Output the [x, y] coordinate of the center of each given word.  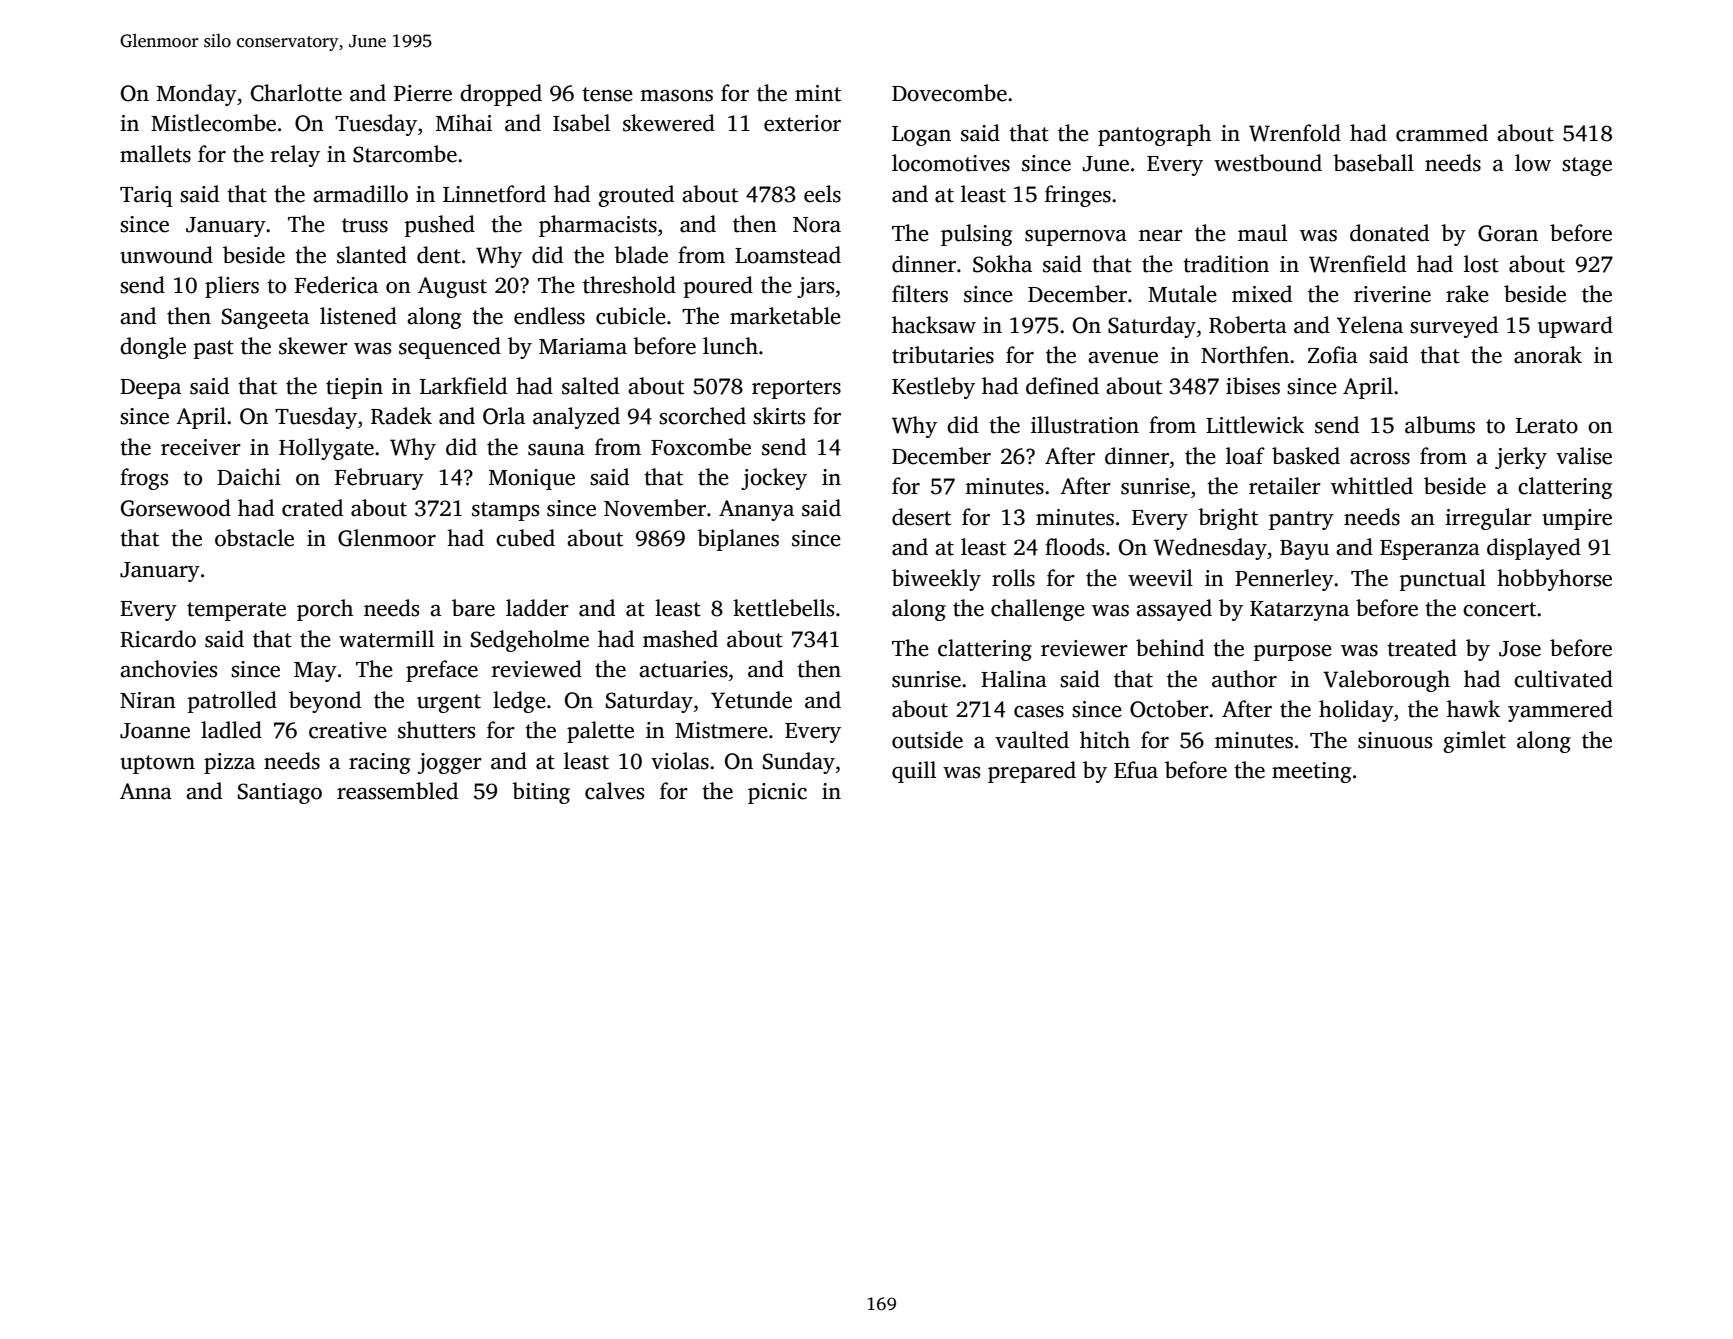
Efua [1136, 770]
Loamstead [788, 255]
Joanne [155, 731]
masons [676, 96]
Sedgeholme [530, 641]
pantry [1301, 520]
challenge [1038, 610]
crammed [1442, 133]
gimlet [1474, 742]
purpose [1292, 653]
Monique [532, 479]
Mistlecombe [213, 123]
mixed [1262, 294]
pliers [232, 287]
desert [921, 517]
